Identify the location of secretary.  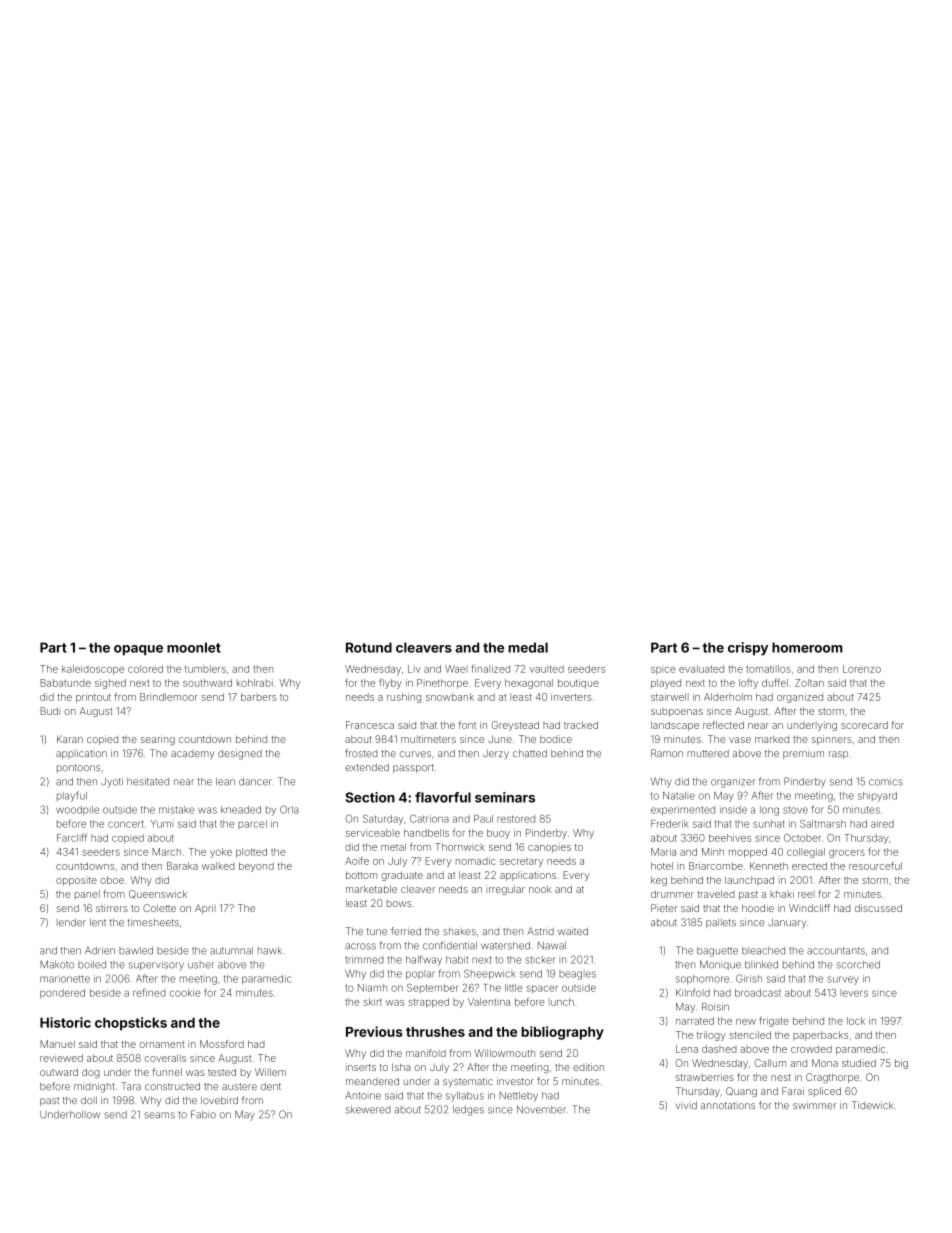
(521, 862).
